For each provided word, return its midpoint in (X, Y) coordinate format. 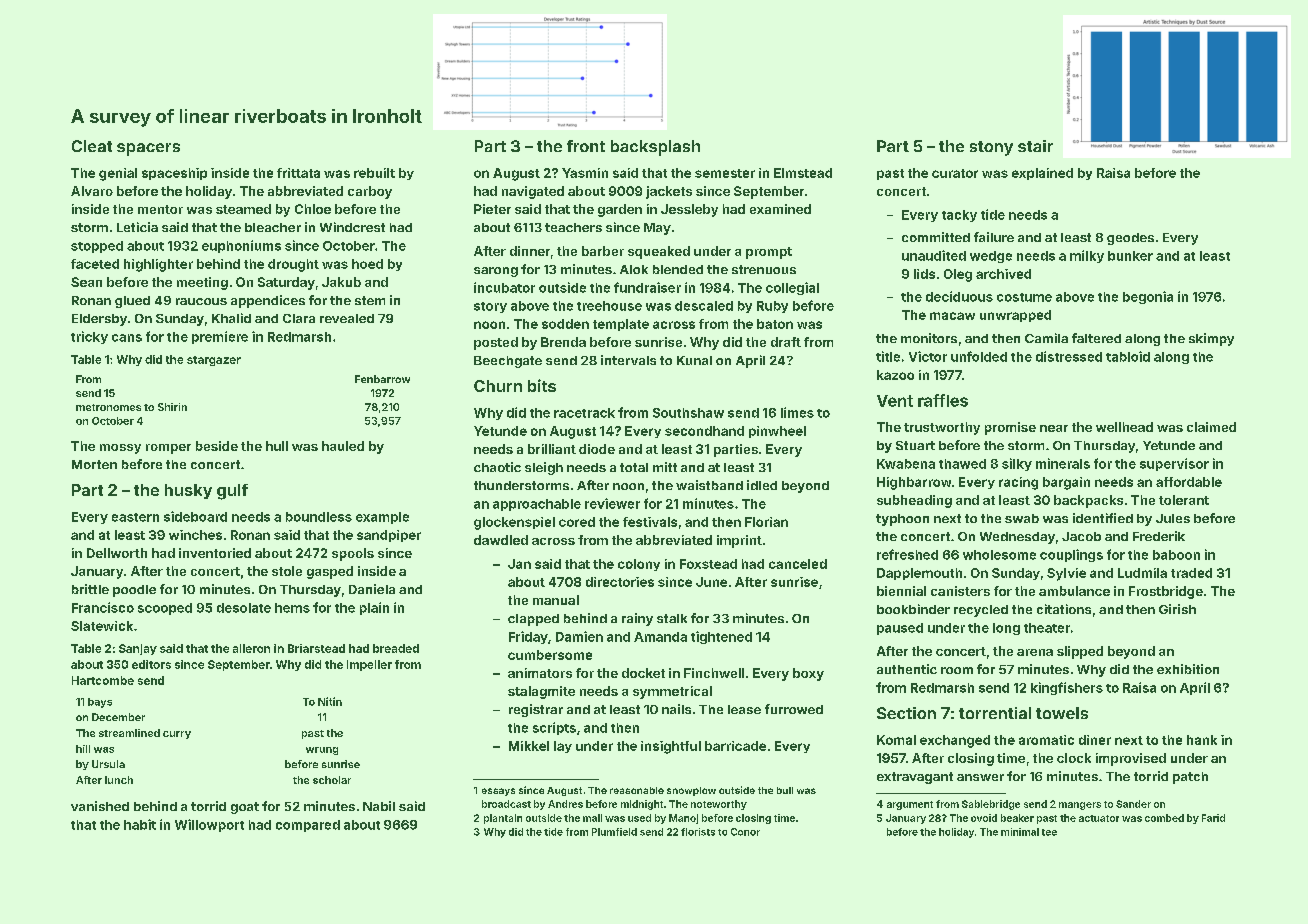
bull (785, 790)
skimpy (1211, 339)
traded (1191, 573)
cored (577, 522)
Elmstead (803, 173)
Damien (579, 636)
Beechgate (508, 362)
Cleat (92, 146)
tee (1049, 832)
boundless (319, 517)
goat (245, 808)
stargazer (214, 361)
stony (991, 148)
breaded (396, 648)
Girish (1177, 609)
